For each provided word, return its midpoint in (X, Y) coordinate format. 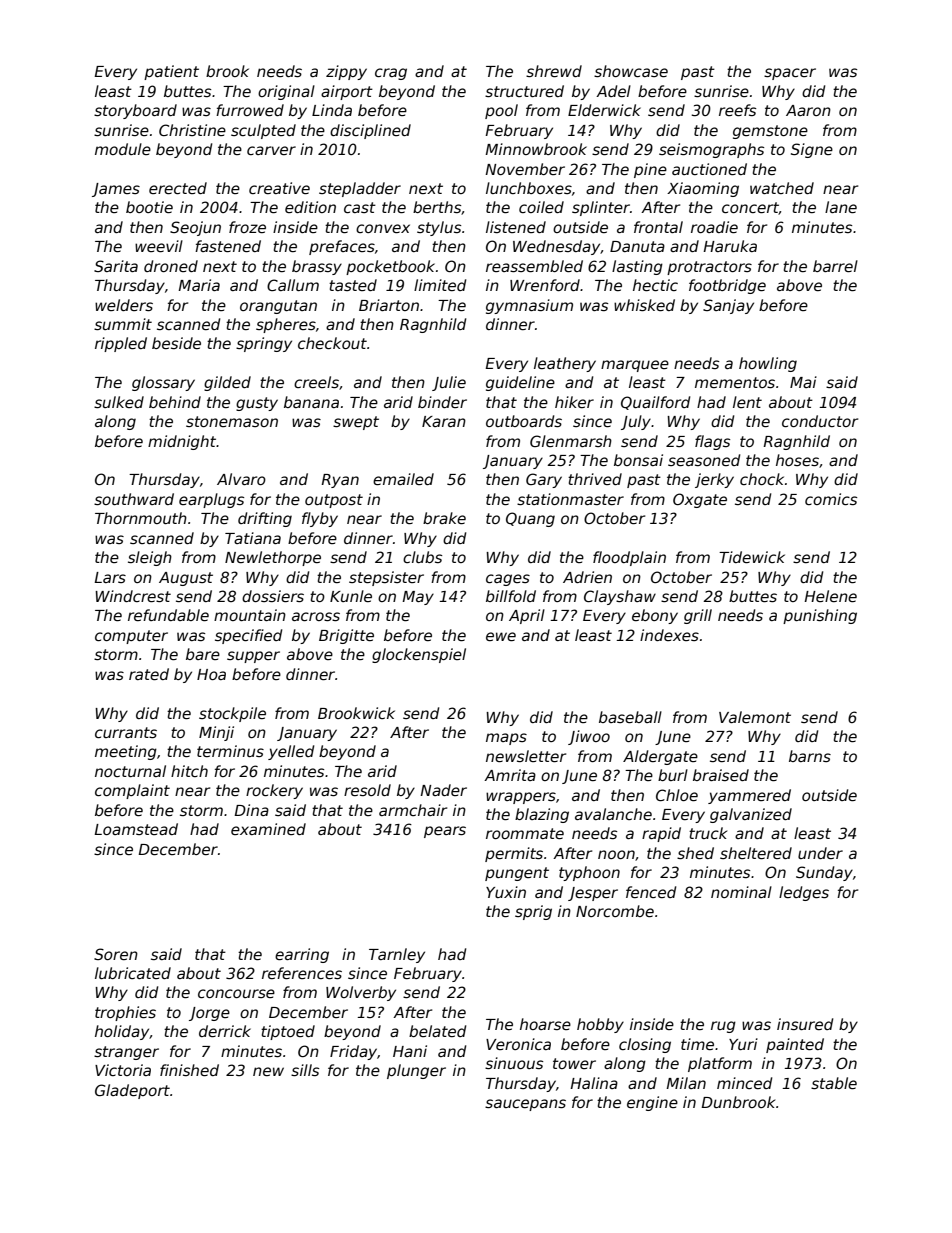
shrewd (554, 71)
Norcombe (615, 911)
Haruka (730, 246)
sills (305, 1070)
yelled (291, 752)
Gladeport (132, 1091)
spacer (790, 74)
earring (302, 955)
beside (176, 343)
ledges (804, 893)
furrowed (250, 110)
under (820, 853)
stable (834, 1083)
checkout (332, 343)
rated (149, 674)
